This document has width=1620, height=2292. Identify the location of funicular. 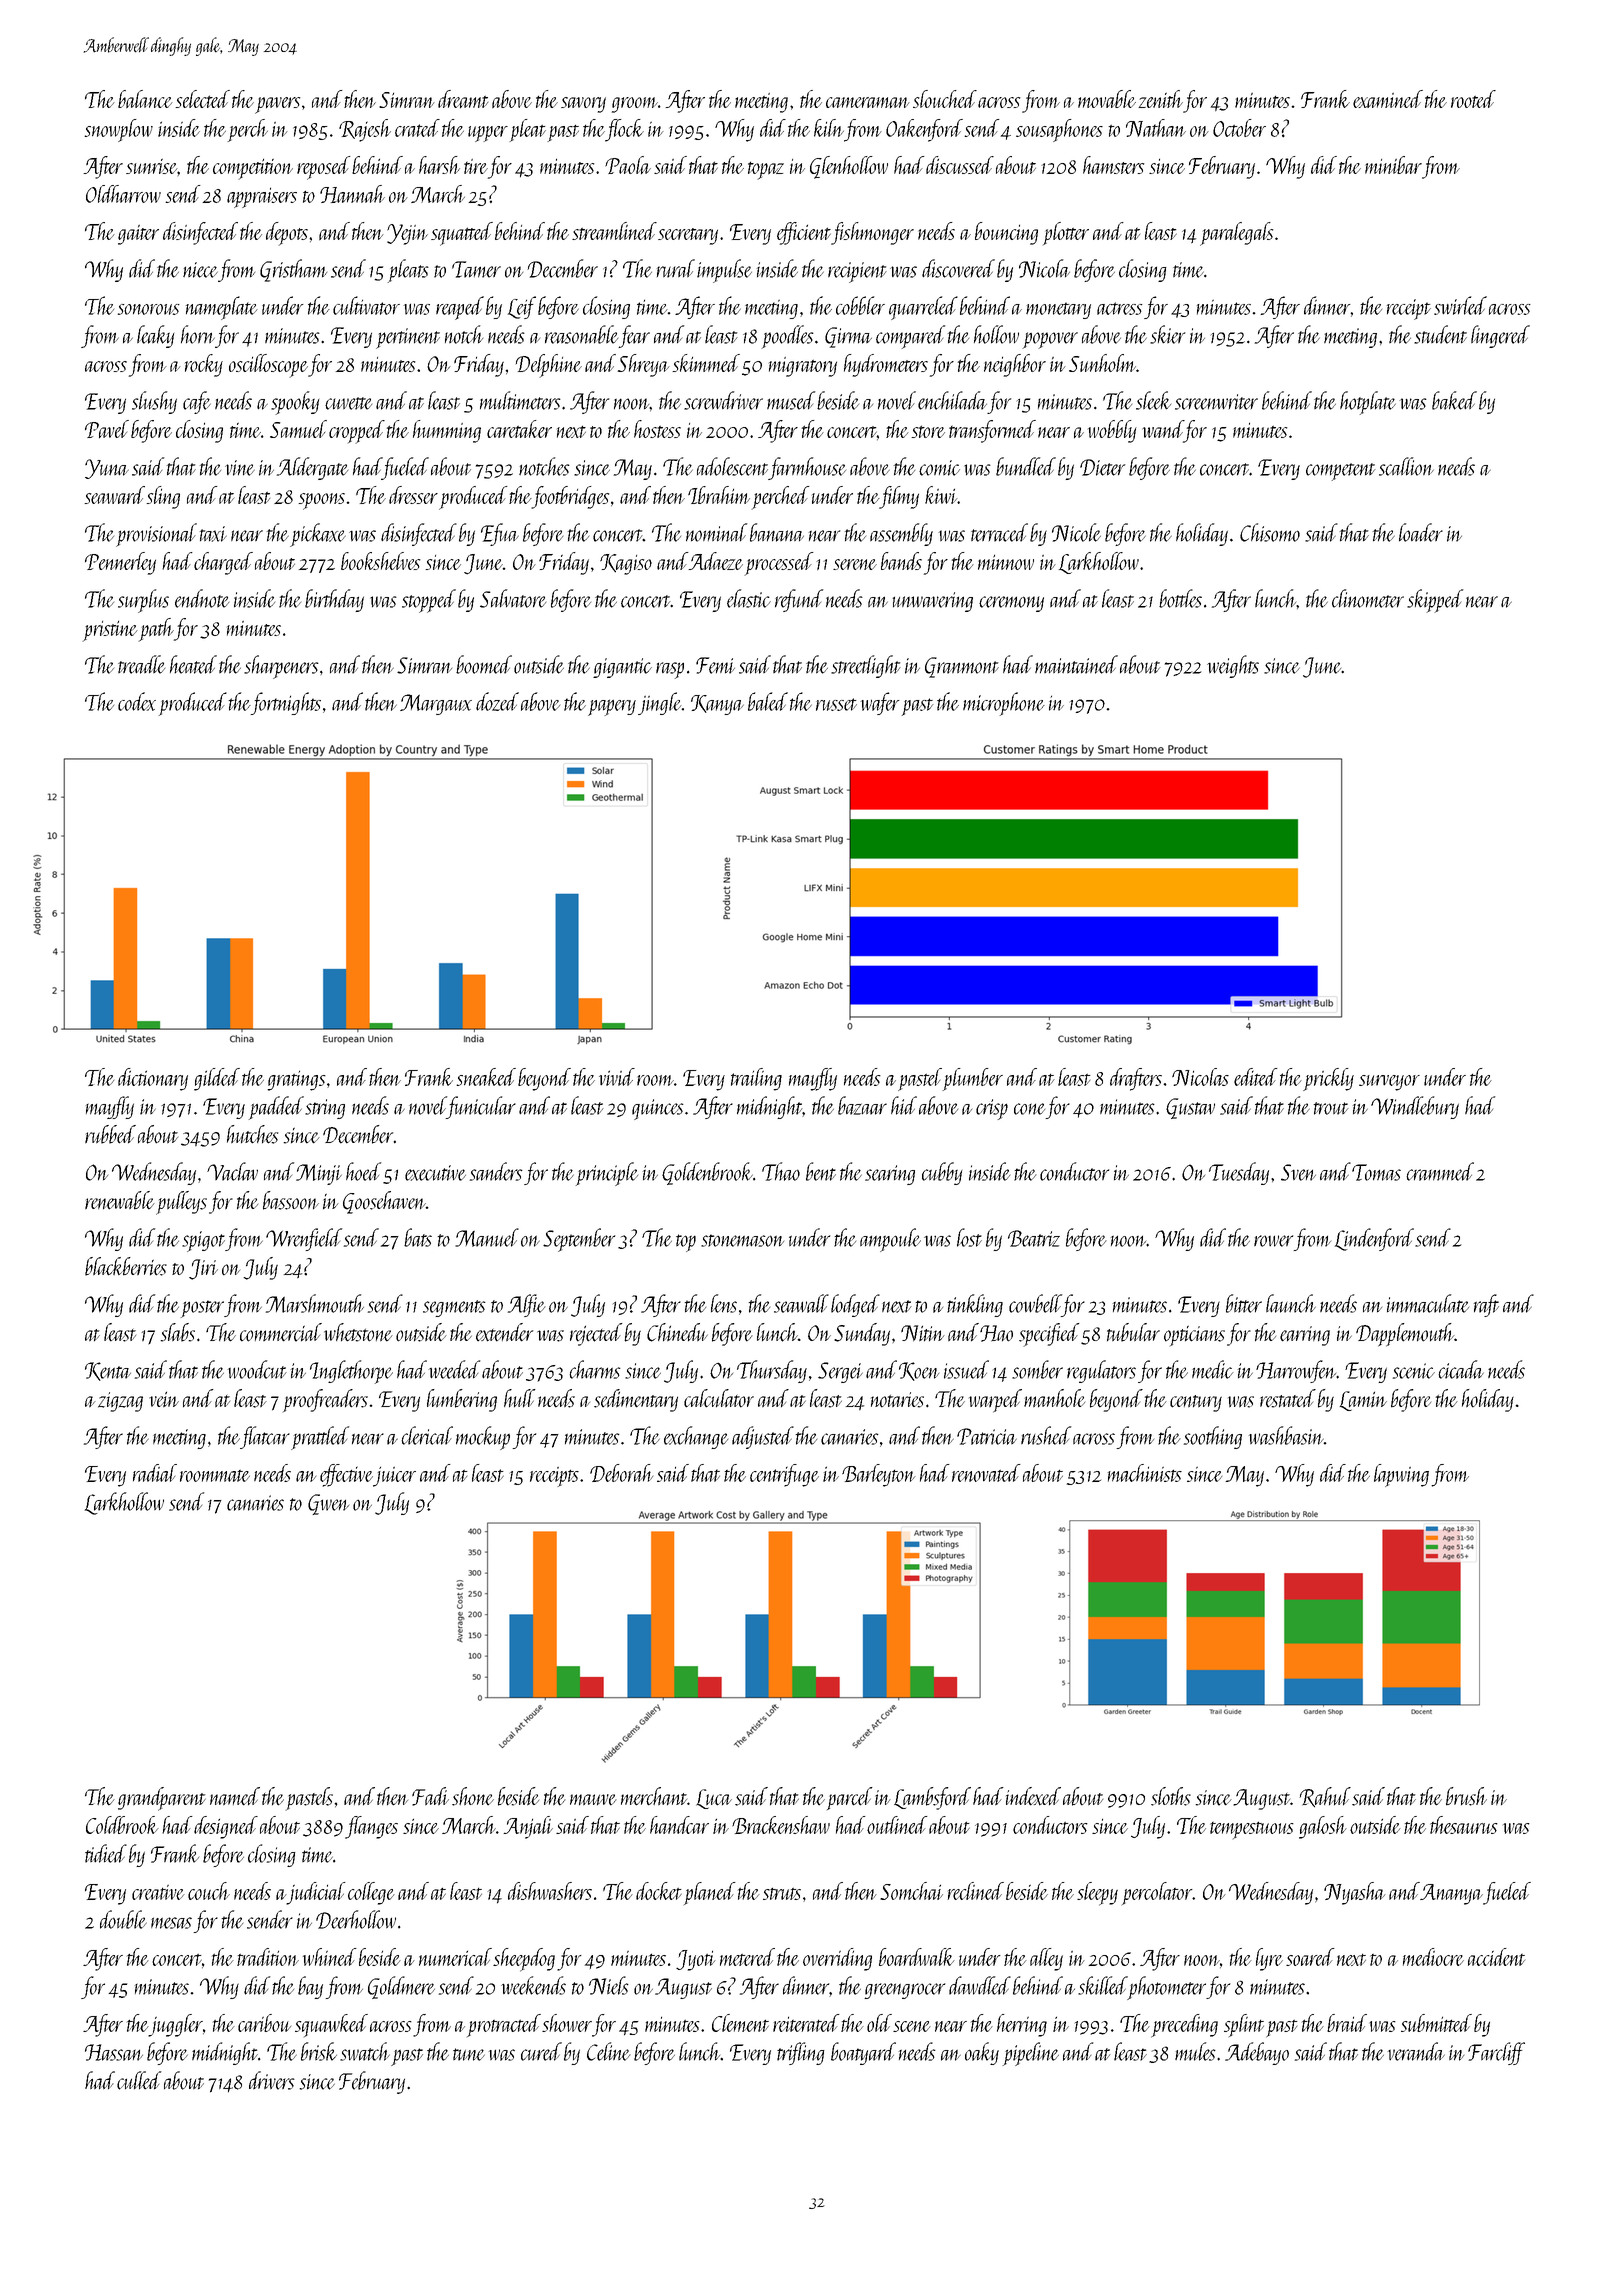
(481, 1107).
